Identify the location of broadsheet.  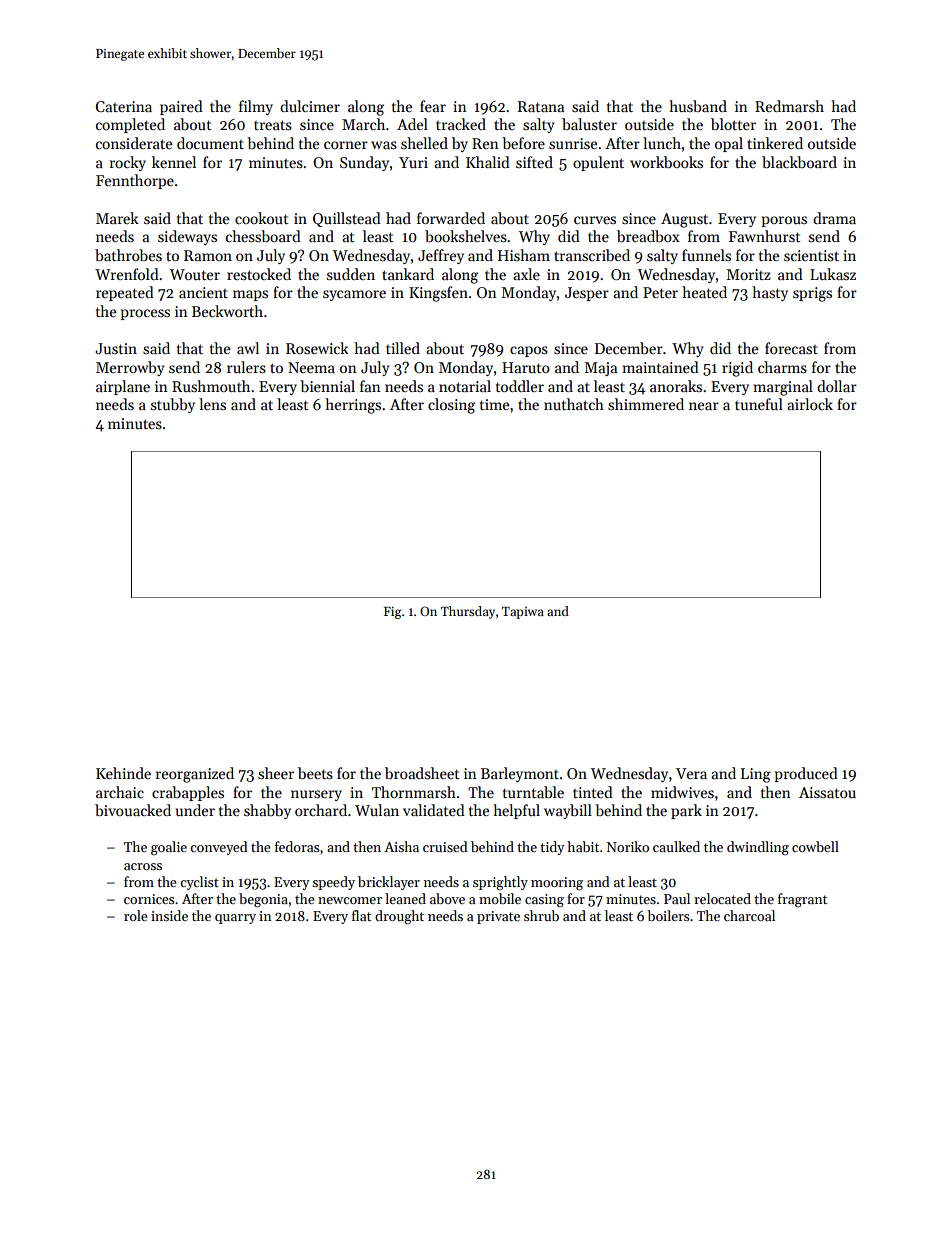
(422, 773).
